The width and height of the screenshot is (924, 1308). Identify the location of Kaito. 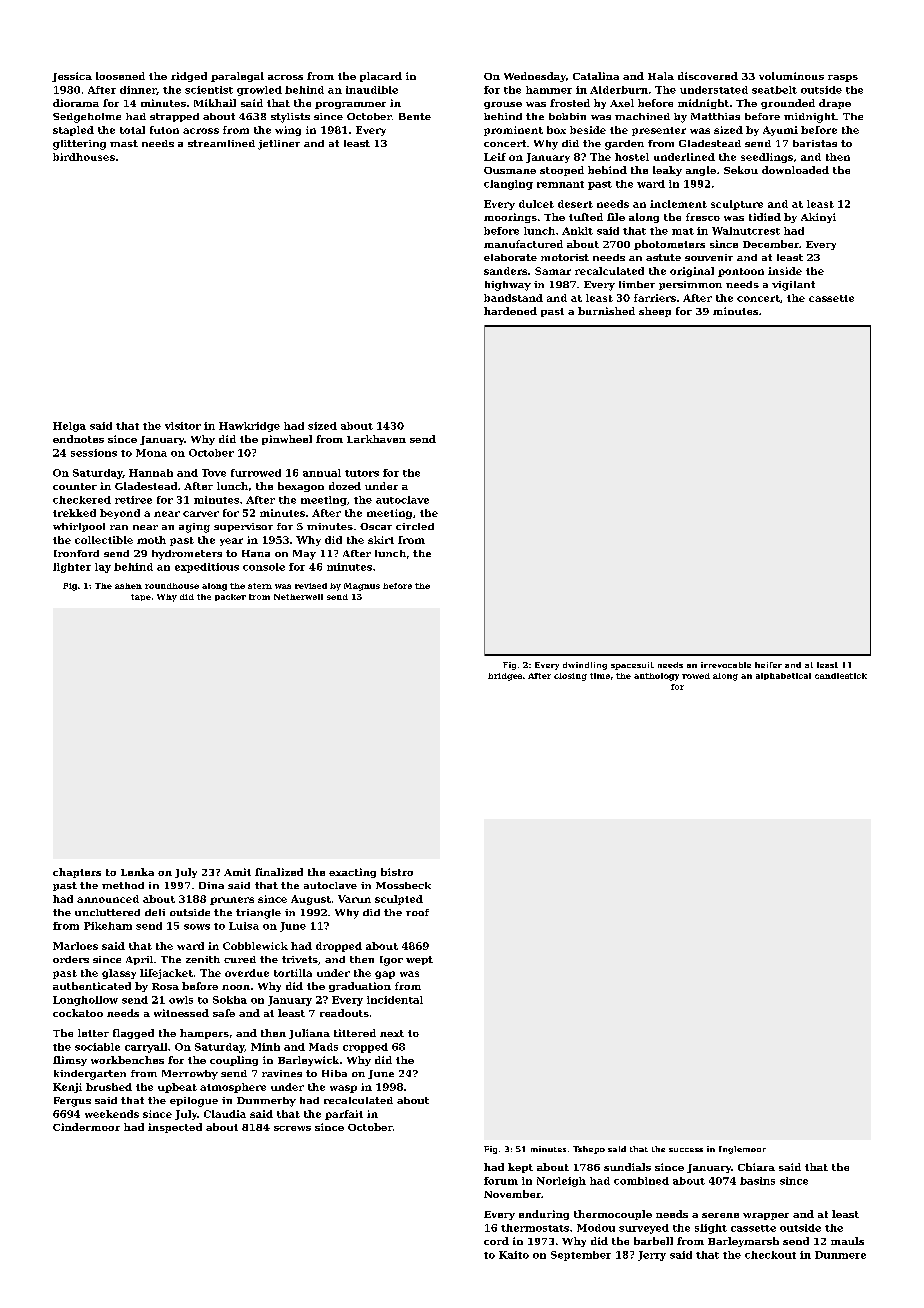
(514, 1255).
